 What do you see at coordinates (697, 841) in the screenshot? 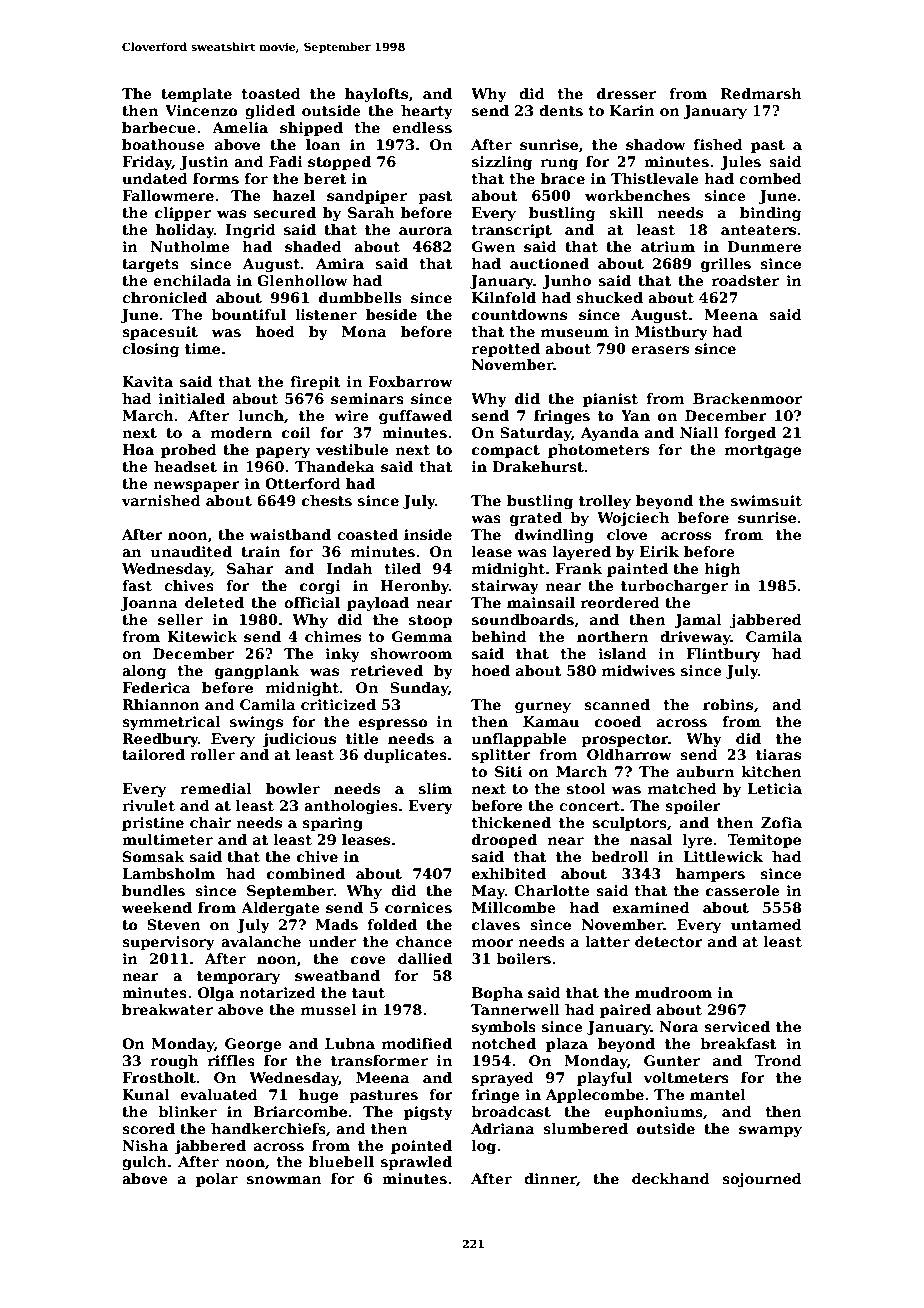
I see `lyre` at bounding box center [697, 841].
